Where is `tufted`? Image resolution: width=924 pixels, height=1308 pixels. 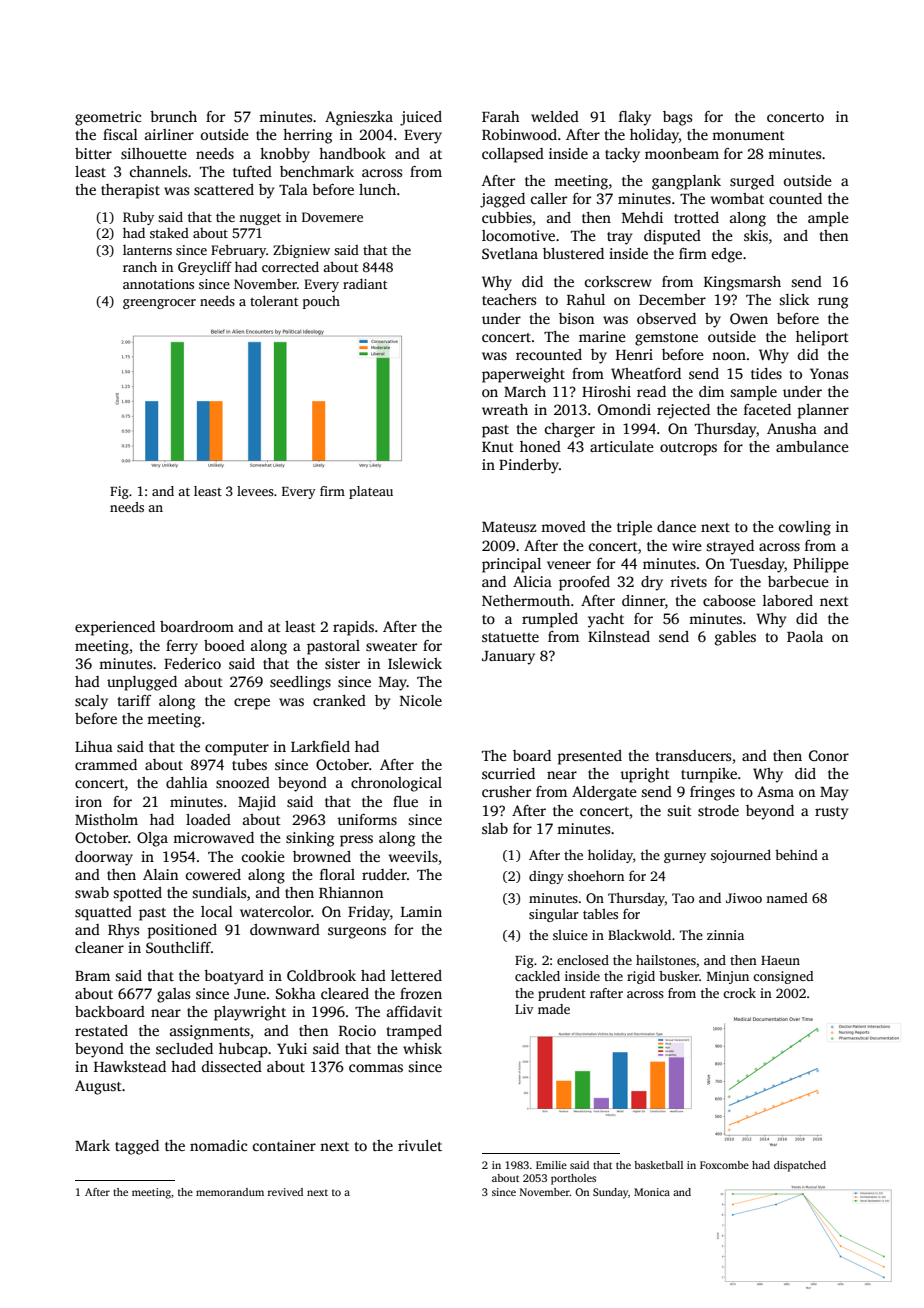
tufted is located at coordinates (252, 171).
